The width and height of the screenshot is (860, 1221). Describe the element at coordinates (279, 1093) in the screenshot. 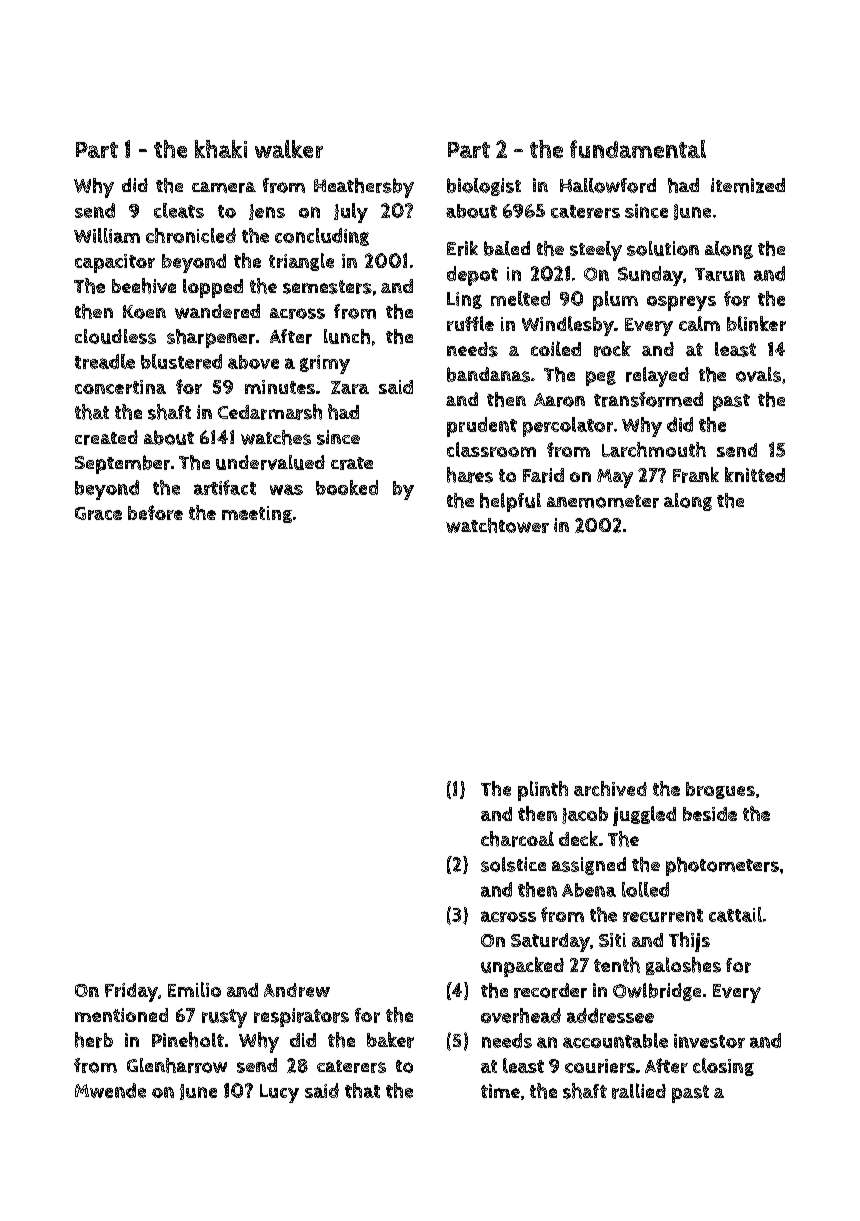

I see `Lucy` at that location.
